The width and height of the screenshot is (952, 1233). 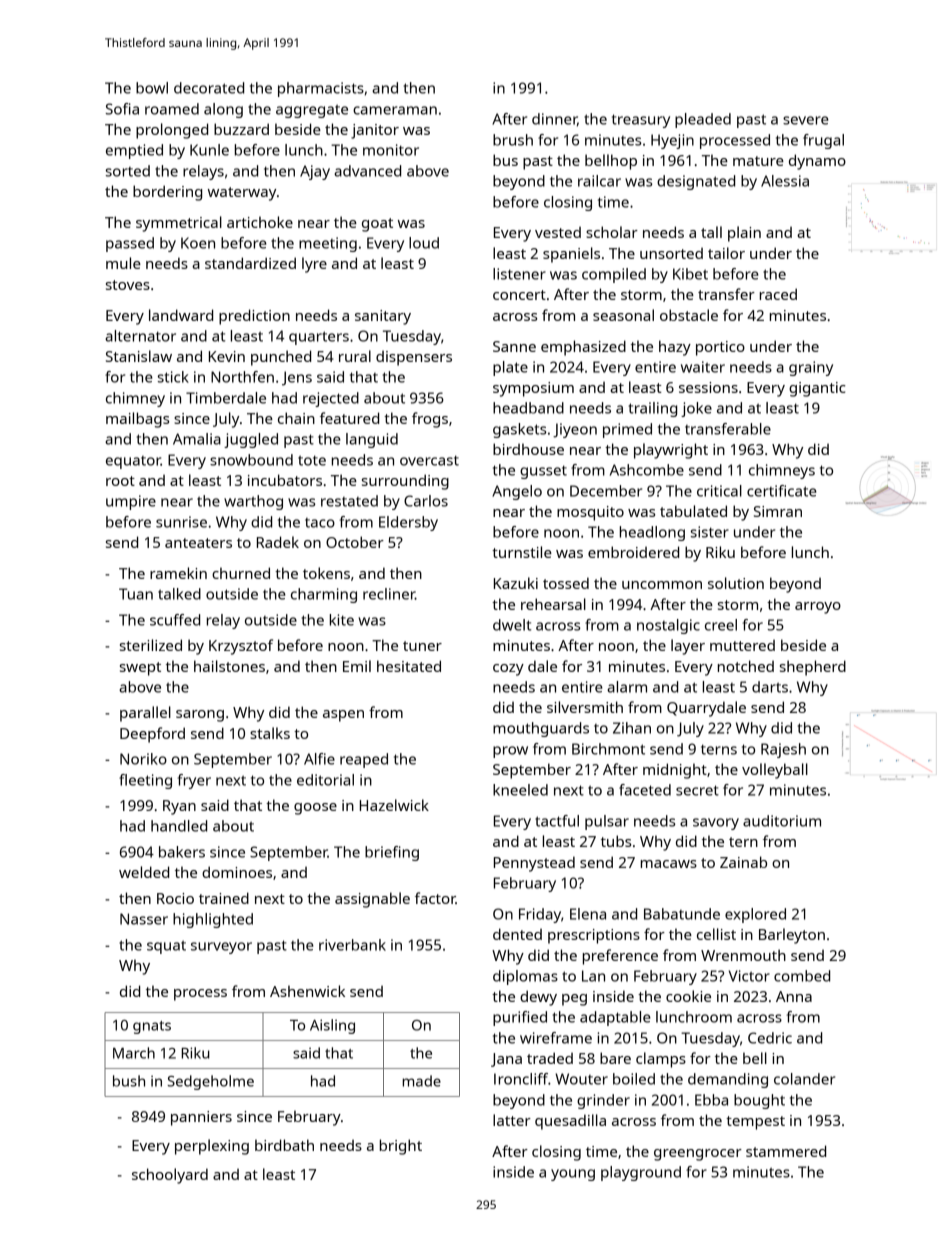 What do you see at coordinates (641, 121) in the screenshot?
I see `treasury` at bounding box center [641, 121].
